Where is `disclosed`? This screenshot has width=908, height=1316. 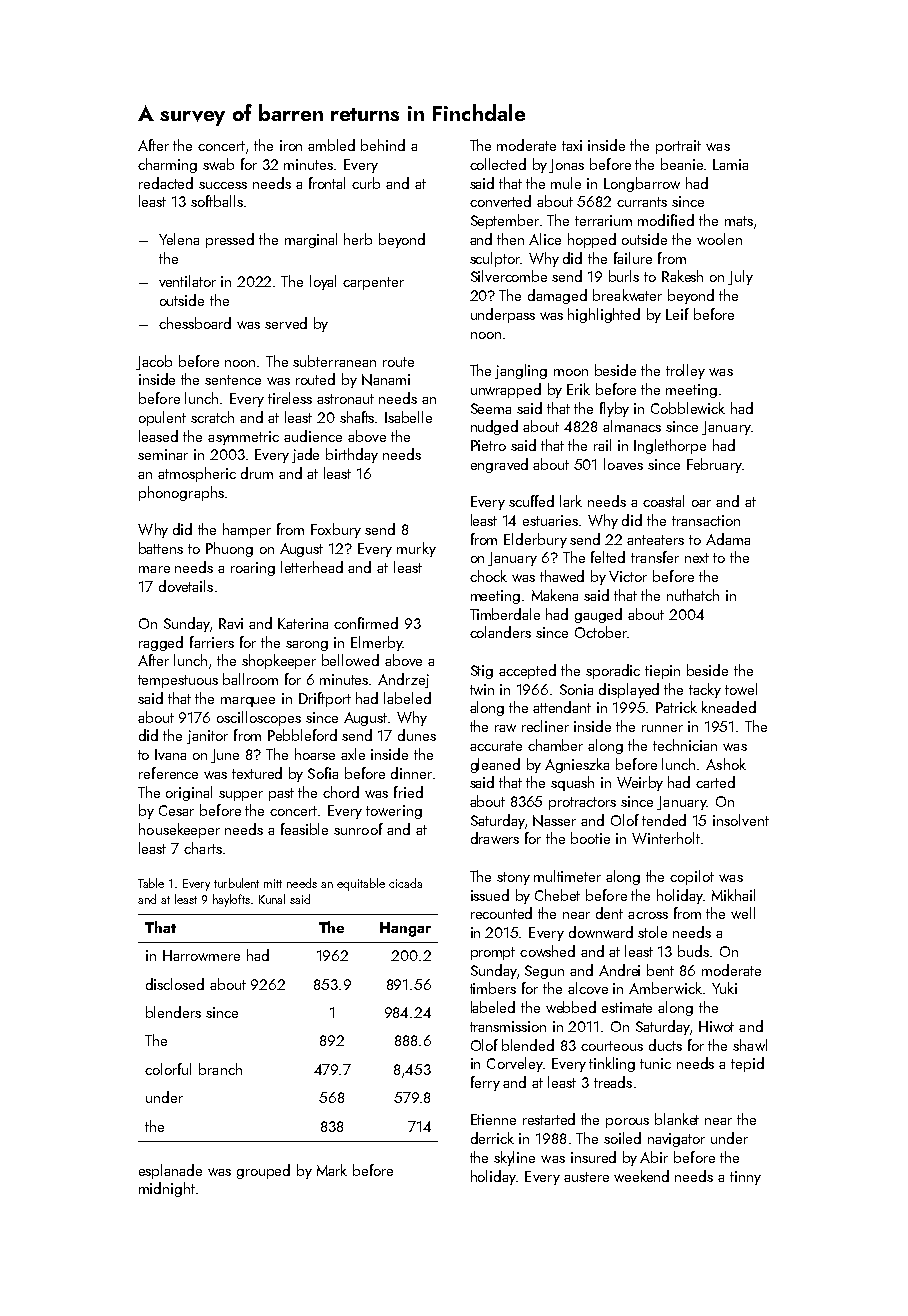 disclosed is located at coordinates (175, 984).
